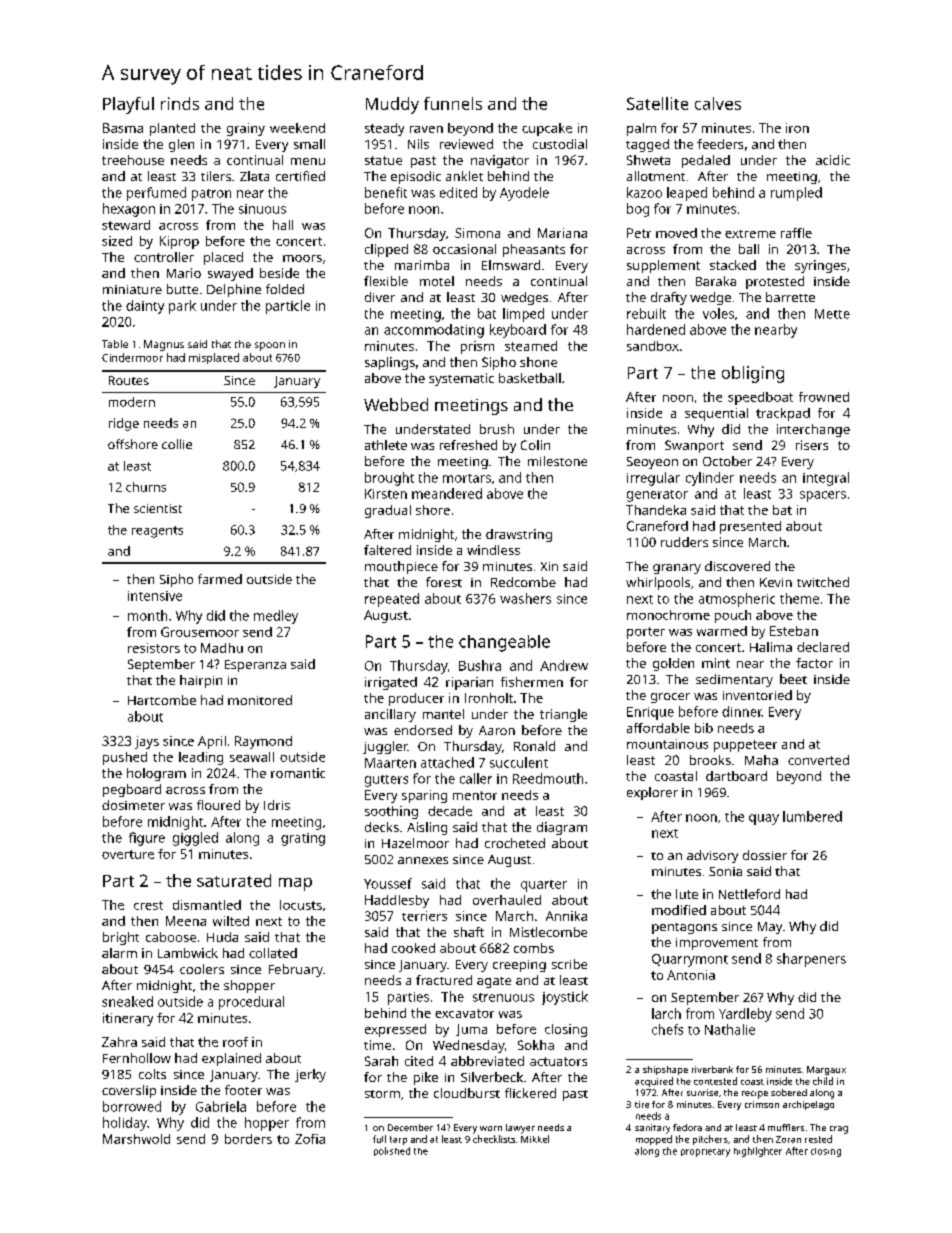 This screenshot has width=952, height=1233. I want to click on brooks, so click(710, 760).
